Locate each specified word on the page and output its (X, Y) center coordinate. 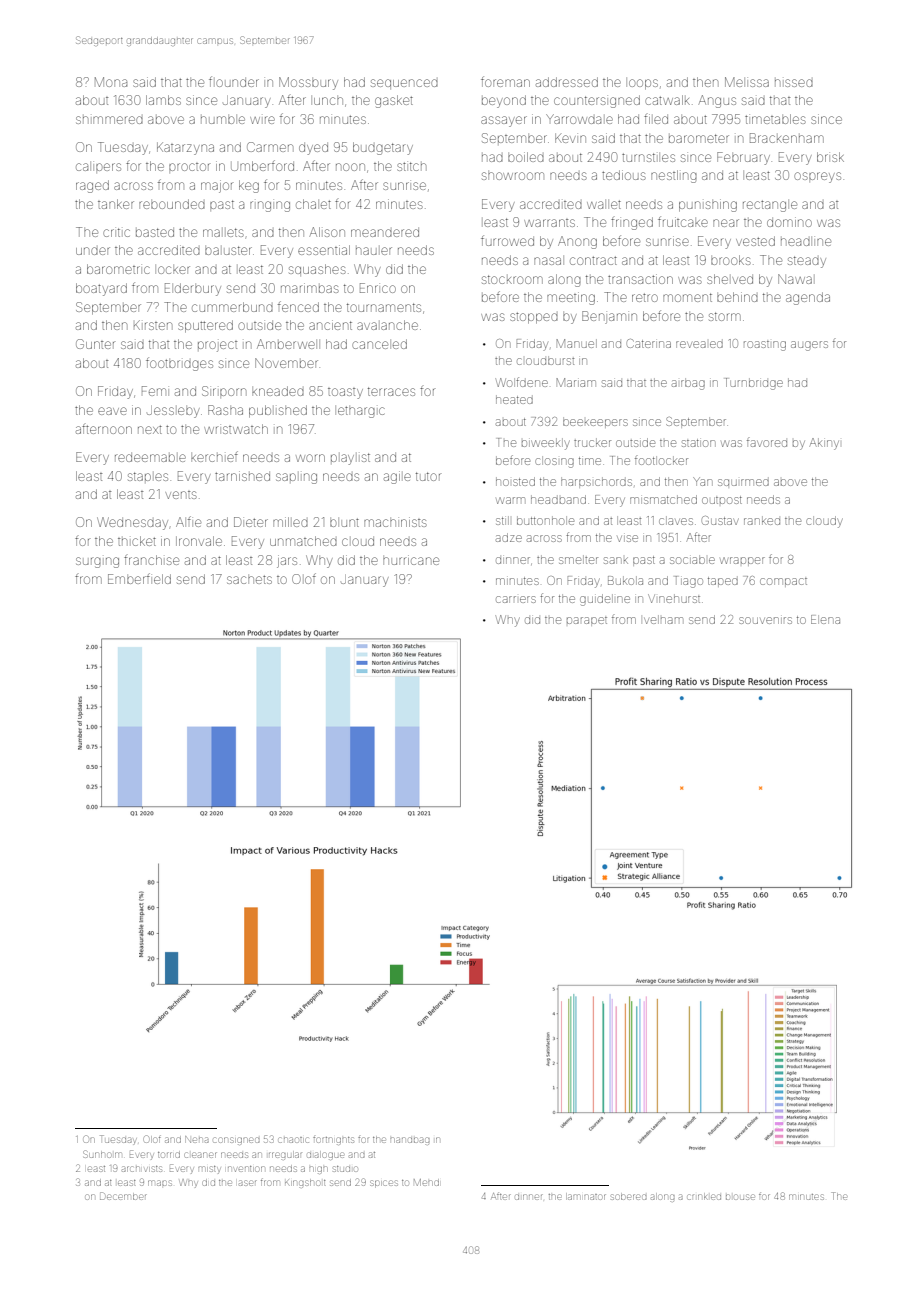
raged (92, 186)
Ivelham (663, 619)
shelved (730, 279)
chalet (313, 204)
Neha (197, 1139)
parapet (587, 621)
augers (809, 346)
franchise (151, 560)
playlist (350, 459)
